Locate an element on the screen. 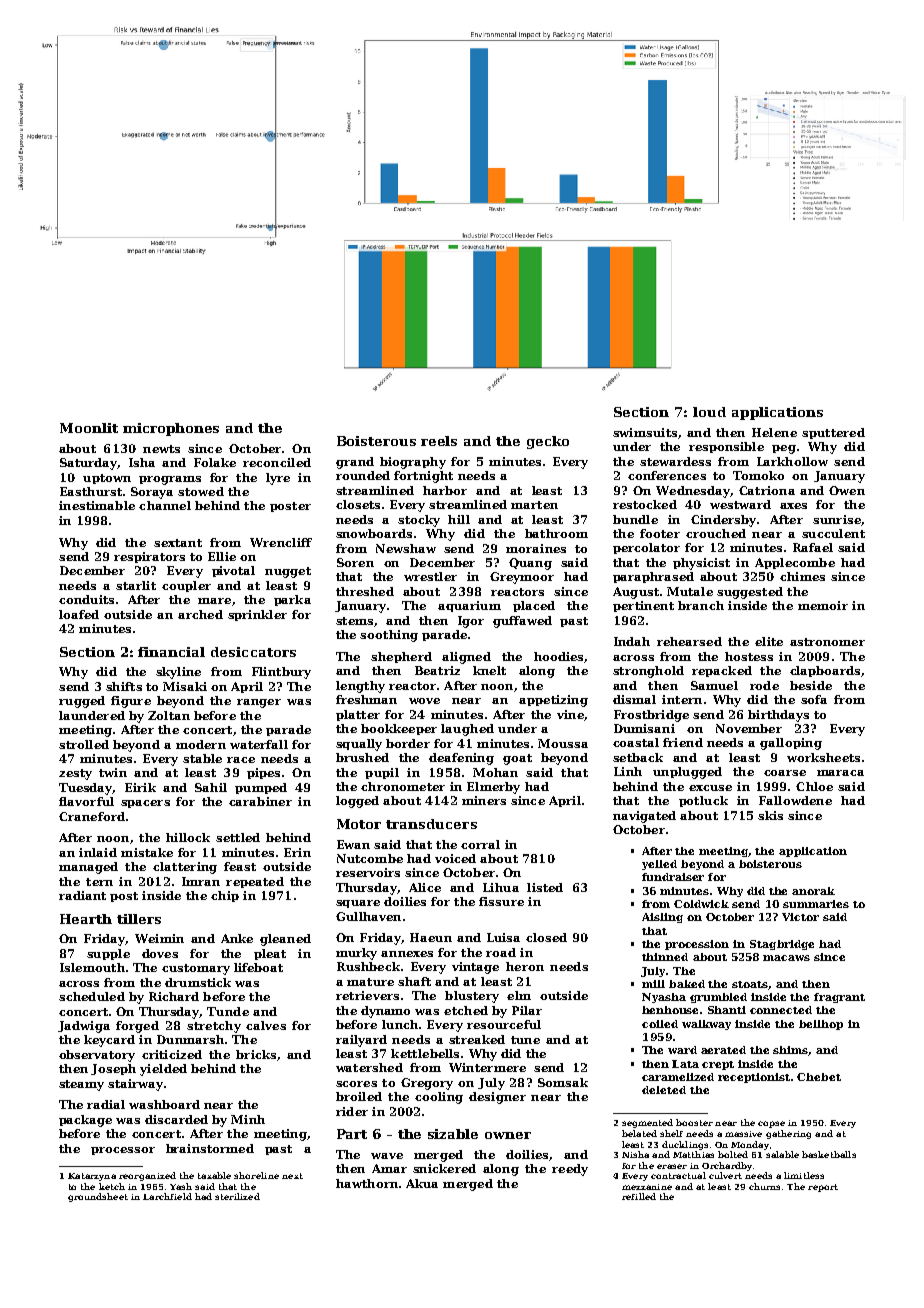  strolled is located at coordinates (84, 744).
